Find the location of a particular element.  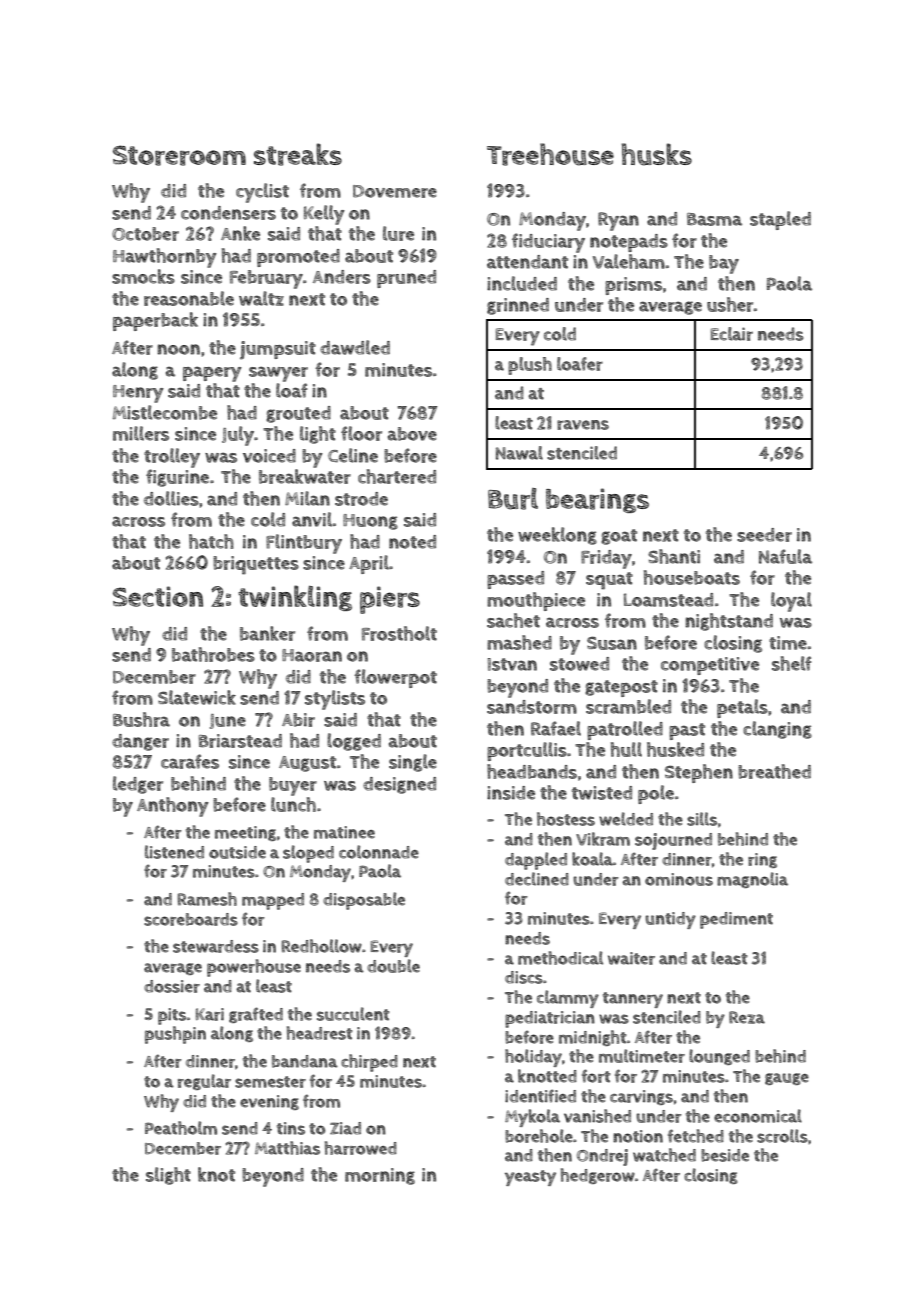

Peatholm is located at coordinates (181, 1128).
